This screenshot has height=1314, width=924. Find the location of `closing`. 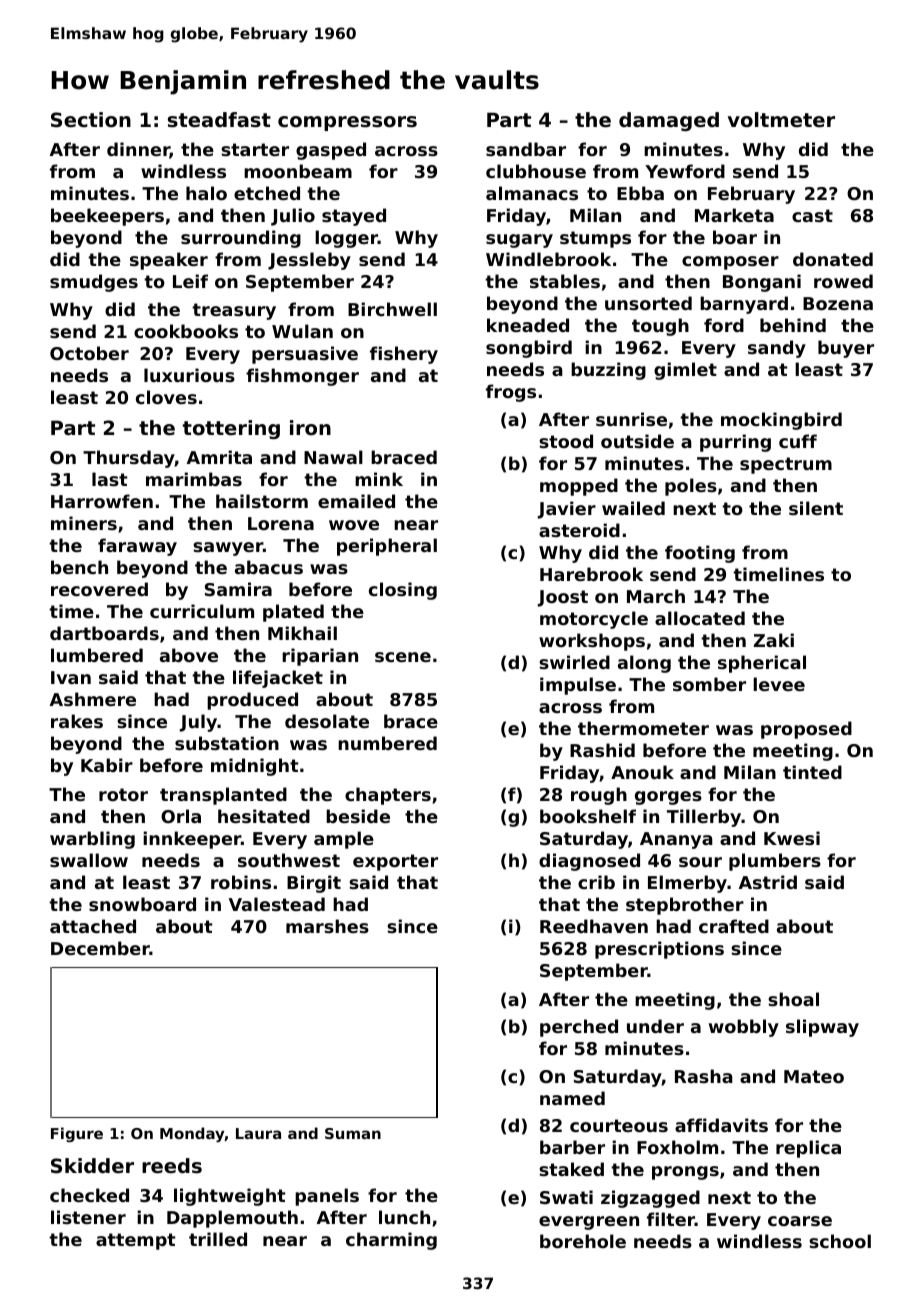

closing is located at coordinates (403, 591).
